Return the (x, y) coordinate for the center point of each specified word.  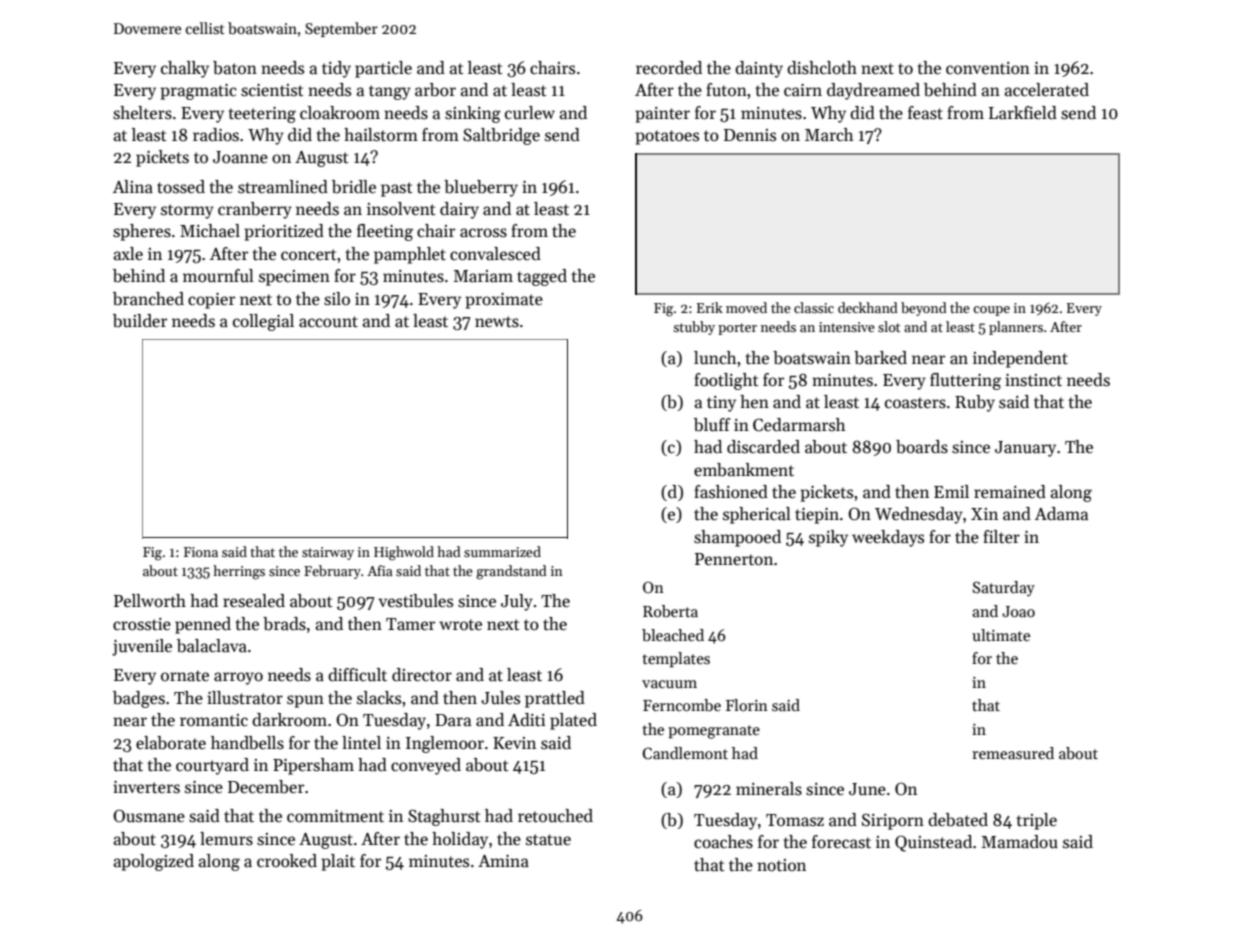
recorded (669, 68)
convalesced (495, 254)
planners (1016, 328)
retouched (555, 816)
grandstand (511, 572)
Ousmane (149, 816)
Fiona (201, 552)
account (328, 322)
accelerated (1047, 90)
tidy (336, 69)
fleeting (385, 232)
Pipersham (313, 766)
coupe (991, 311)
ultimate (1001, 635)
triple (1037, 821)
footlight (726, 381)
